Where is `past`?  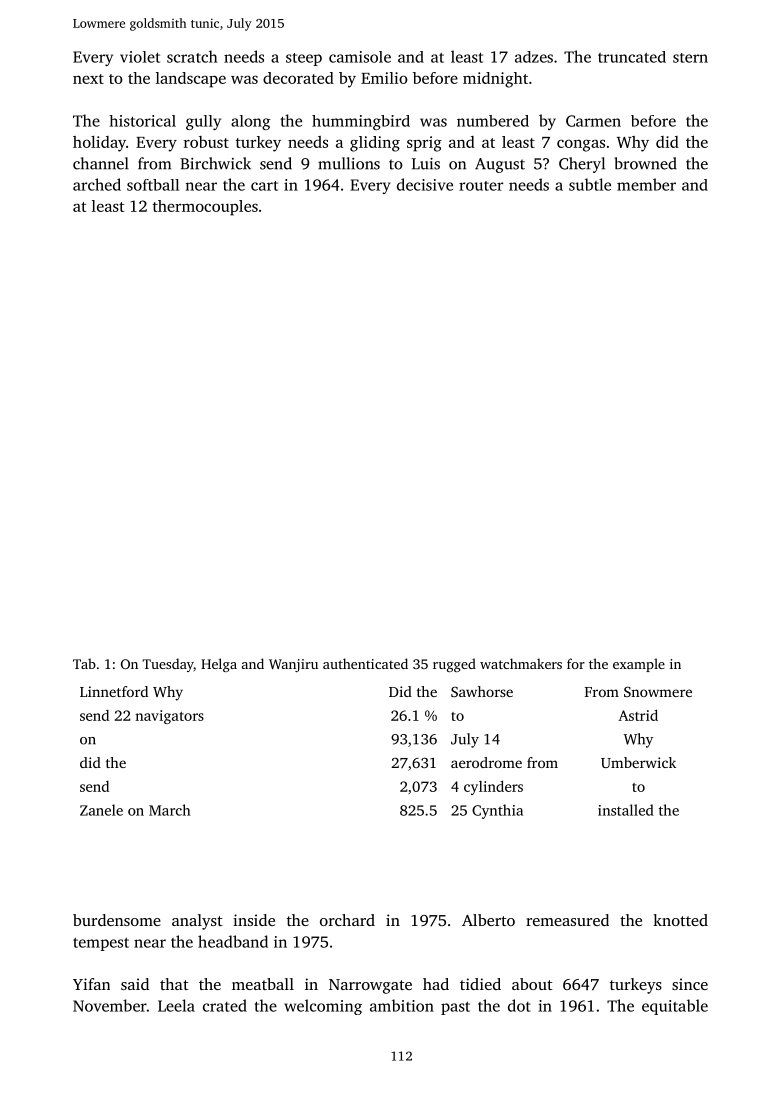
past is located at coordinates (455, 1008).
